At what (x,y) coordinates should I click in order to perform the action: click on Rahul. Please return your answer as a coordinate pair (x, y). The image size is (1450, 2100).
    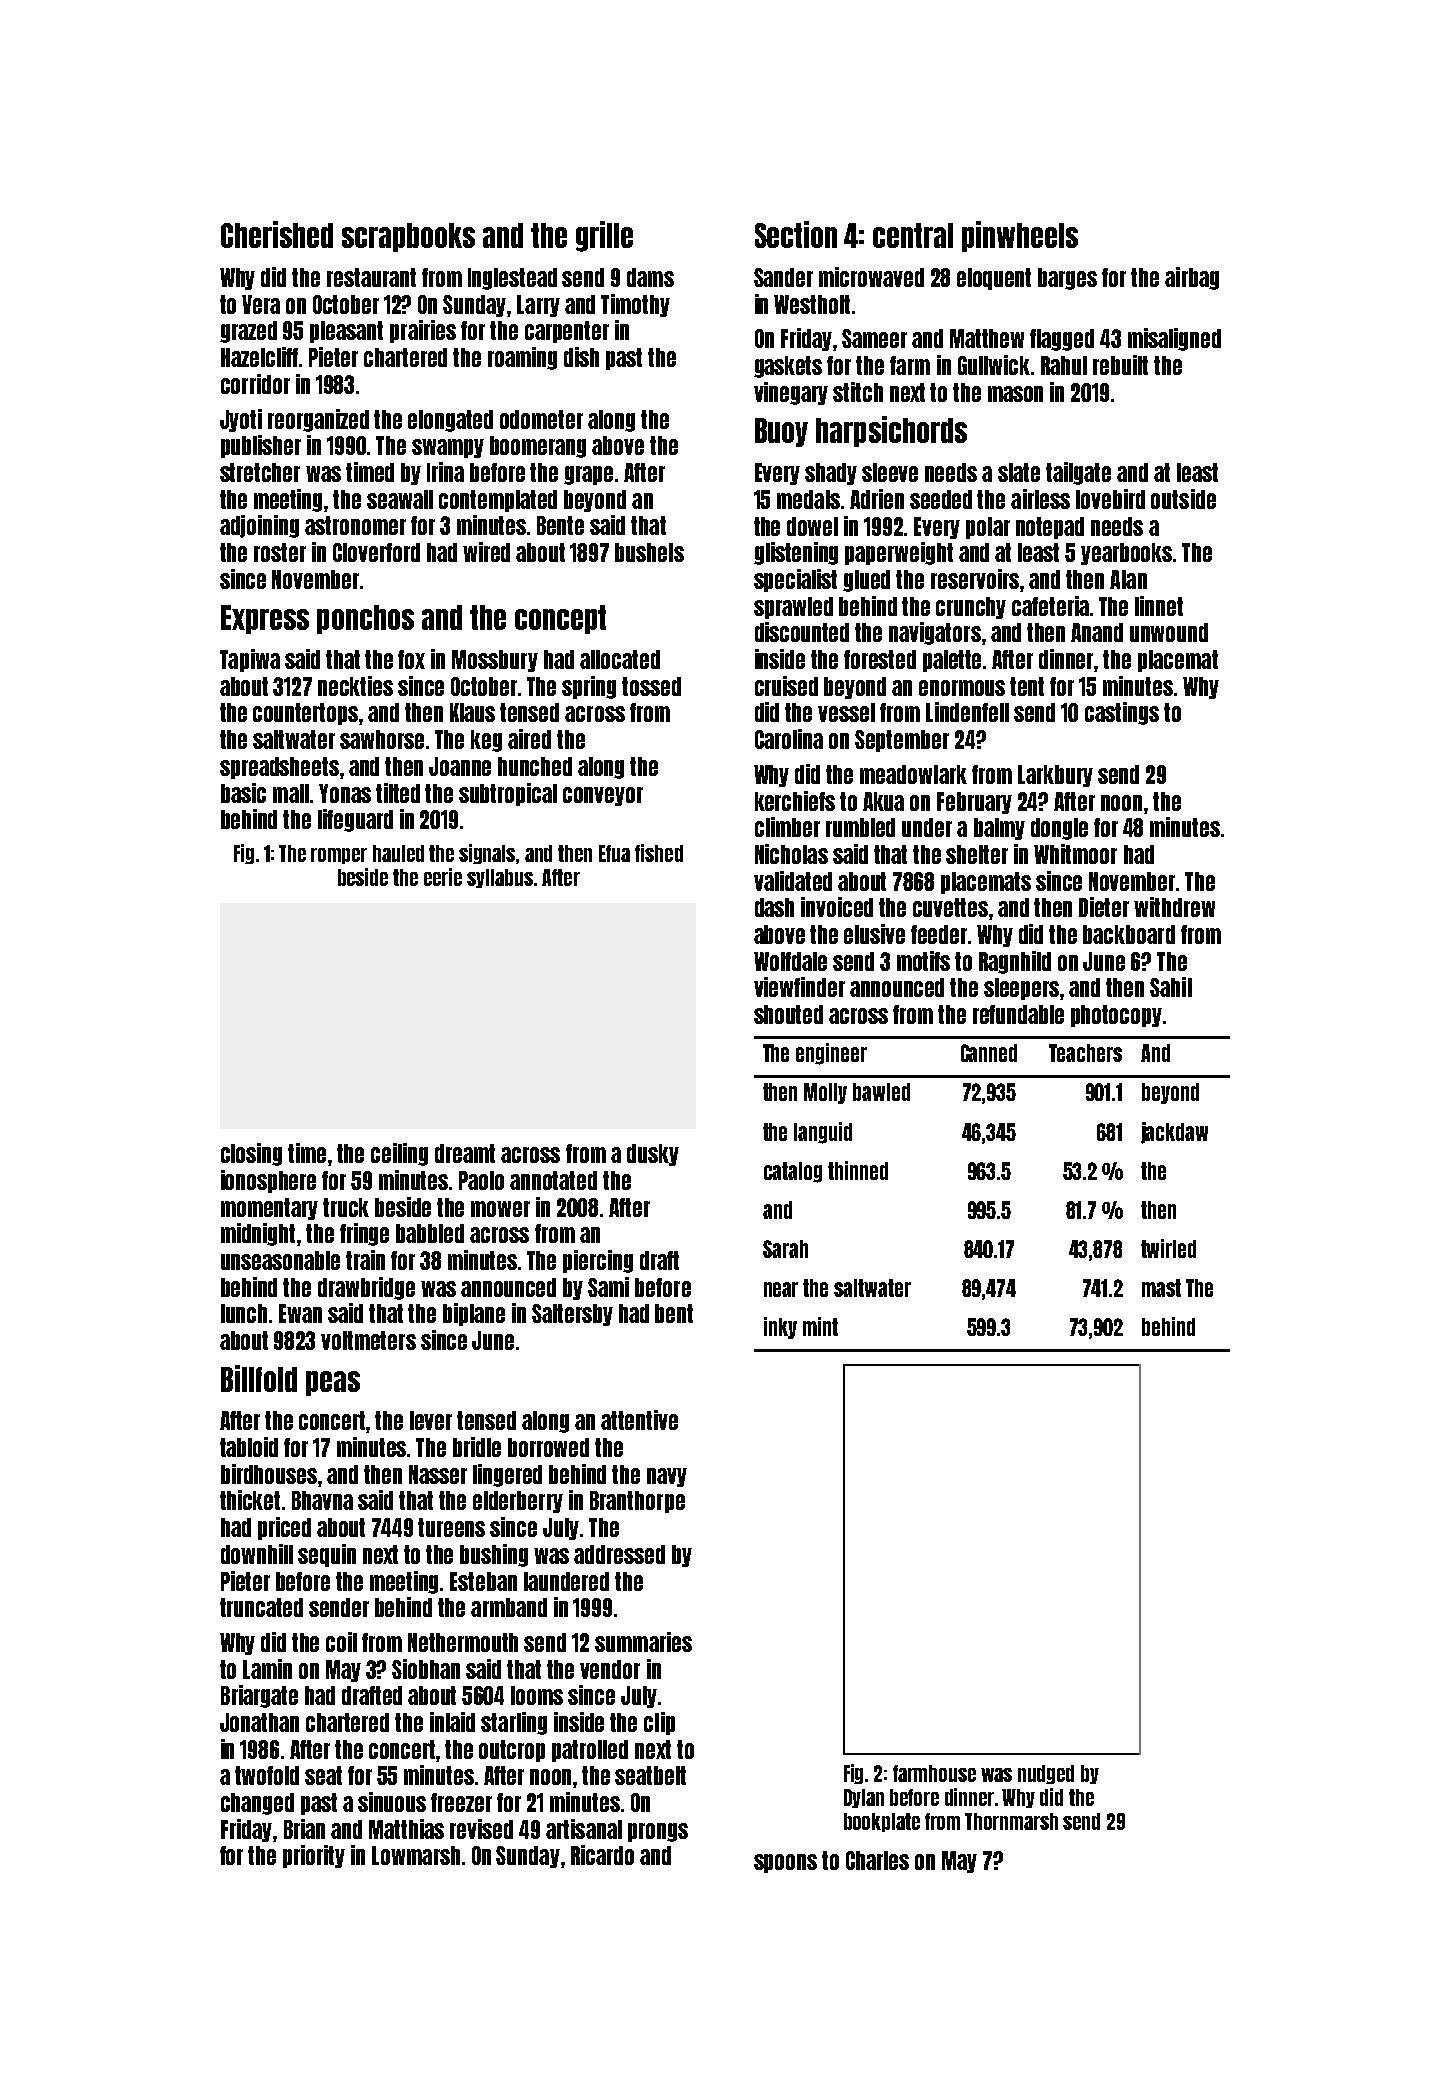
    Looking at the image, I should click on (1064, 365).
